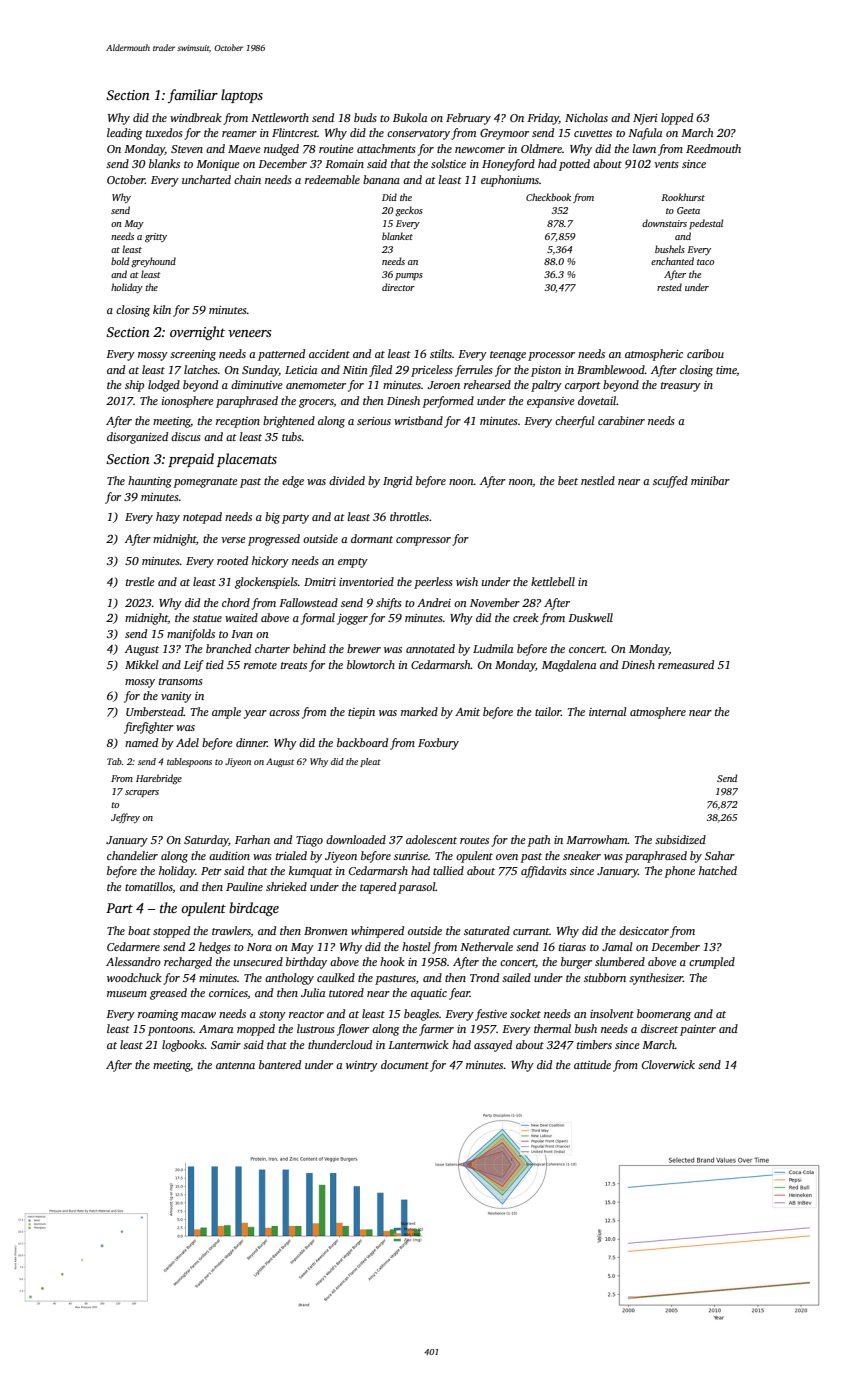  I want to click on laptops, so click(242, 96).
